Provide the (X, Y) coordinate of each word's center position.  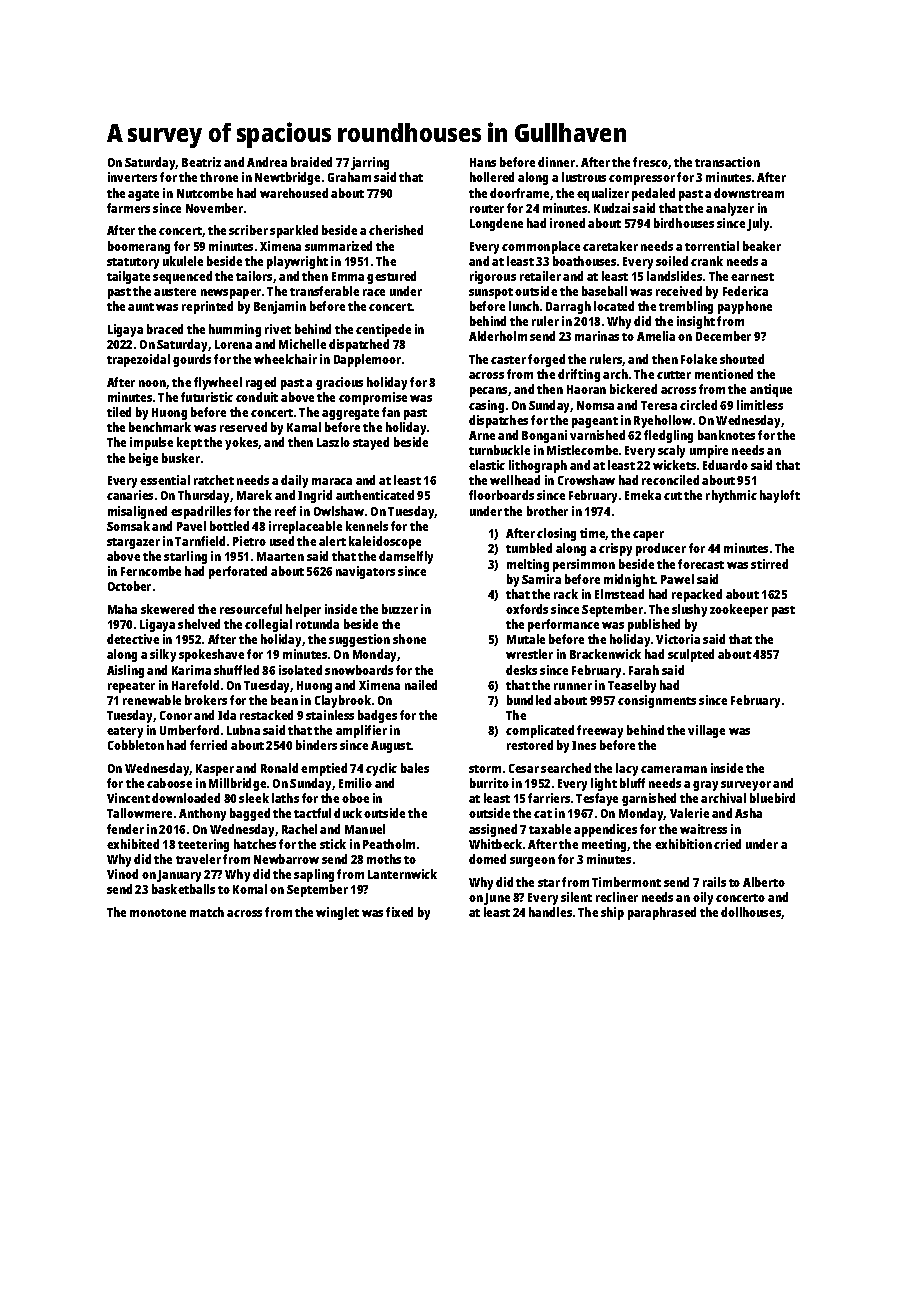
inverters (132, 177)
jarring (370, 163)
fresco (650, 162)
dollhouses (751, 912)
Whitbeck (495, 844)
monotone (158, 913)
